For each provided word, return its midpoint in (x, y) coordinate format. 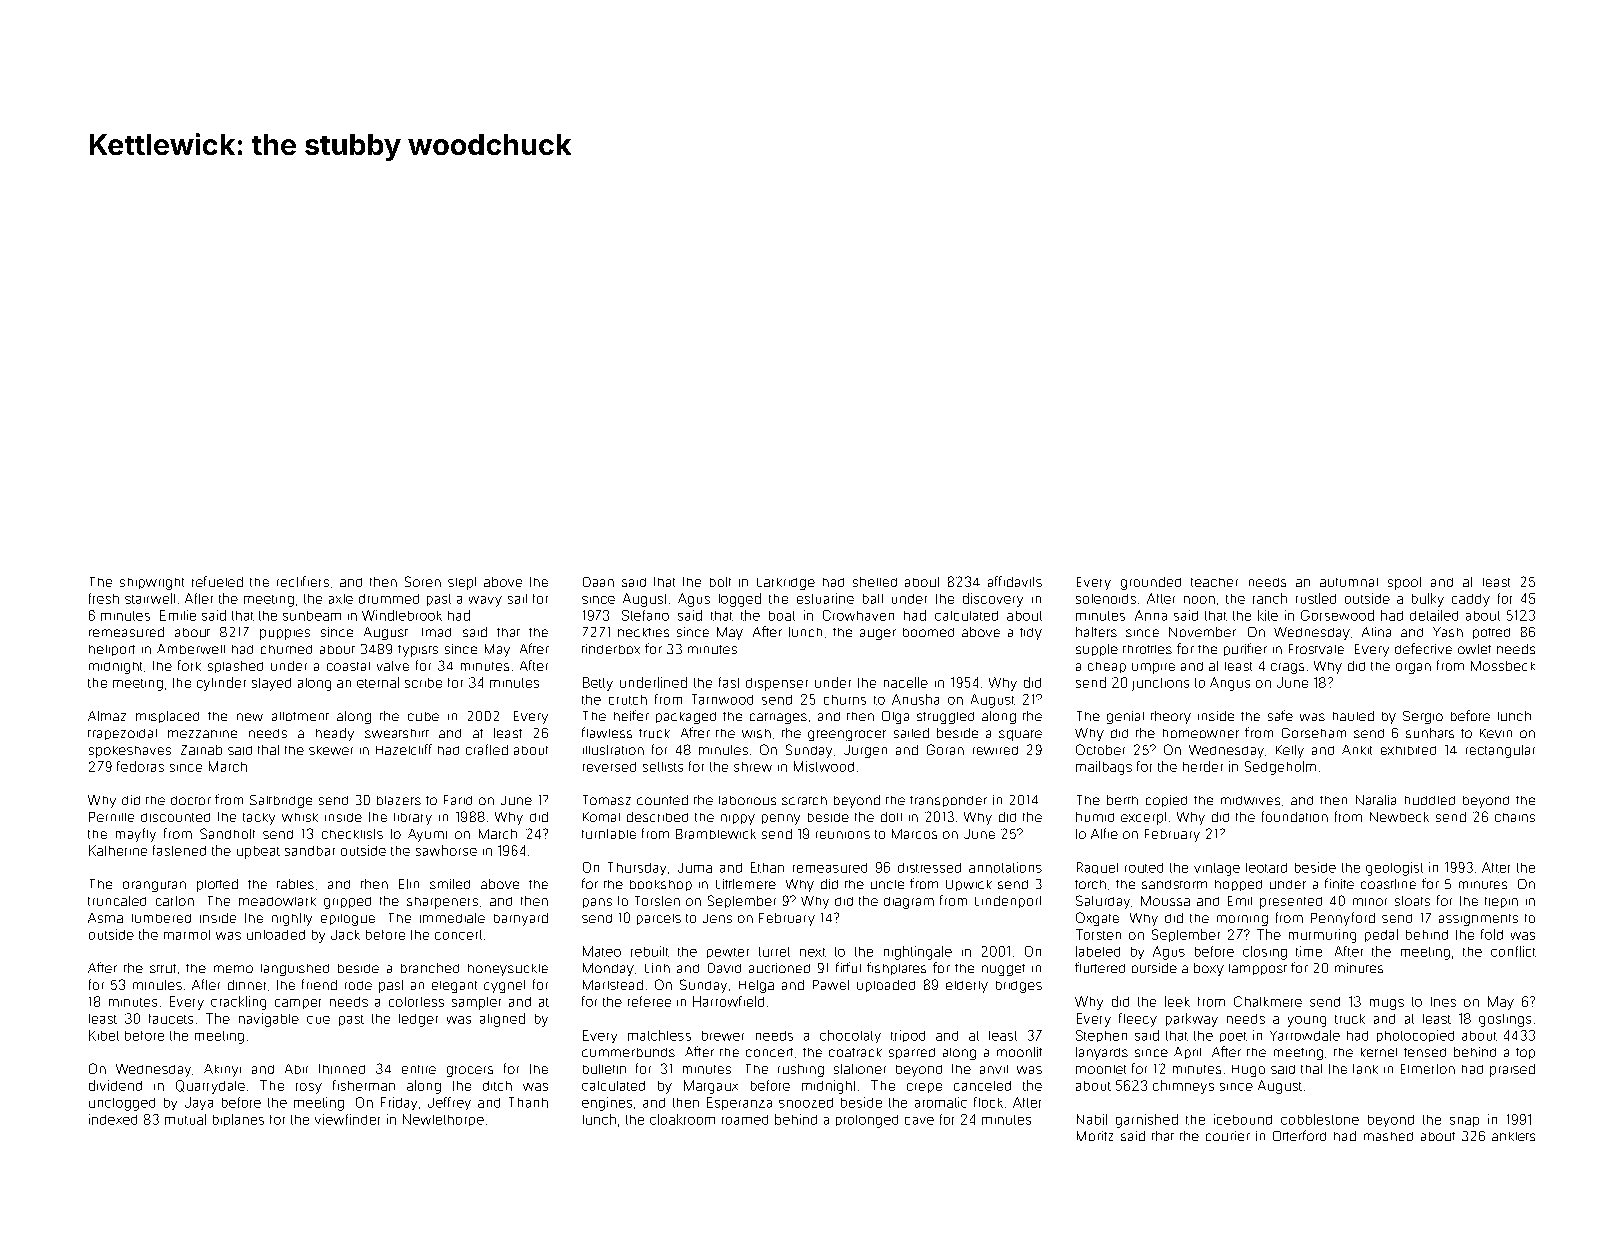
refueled (217, 581)
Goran (945, 749)
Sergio (1423, 717)
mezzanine (202, 734)
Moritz (1095, 1136)
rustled (1316, 598)
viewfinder (347, 1119)
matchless (659, 1035)
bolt (720, 582)
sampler (476, 1003)
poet (1233, 1037)
